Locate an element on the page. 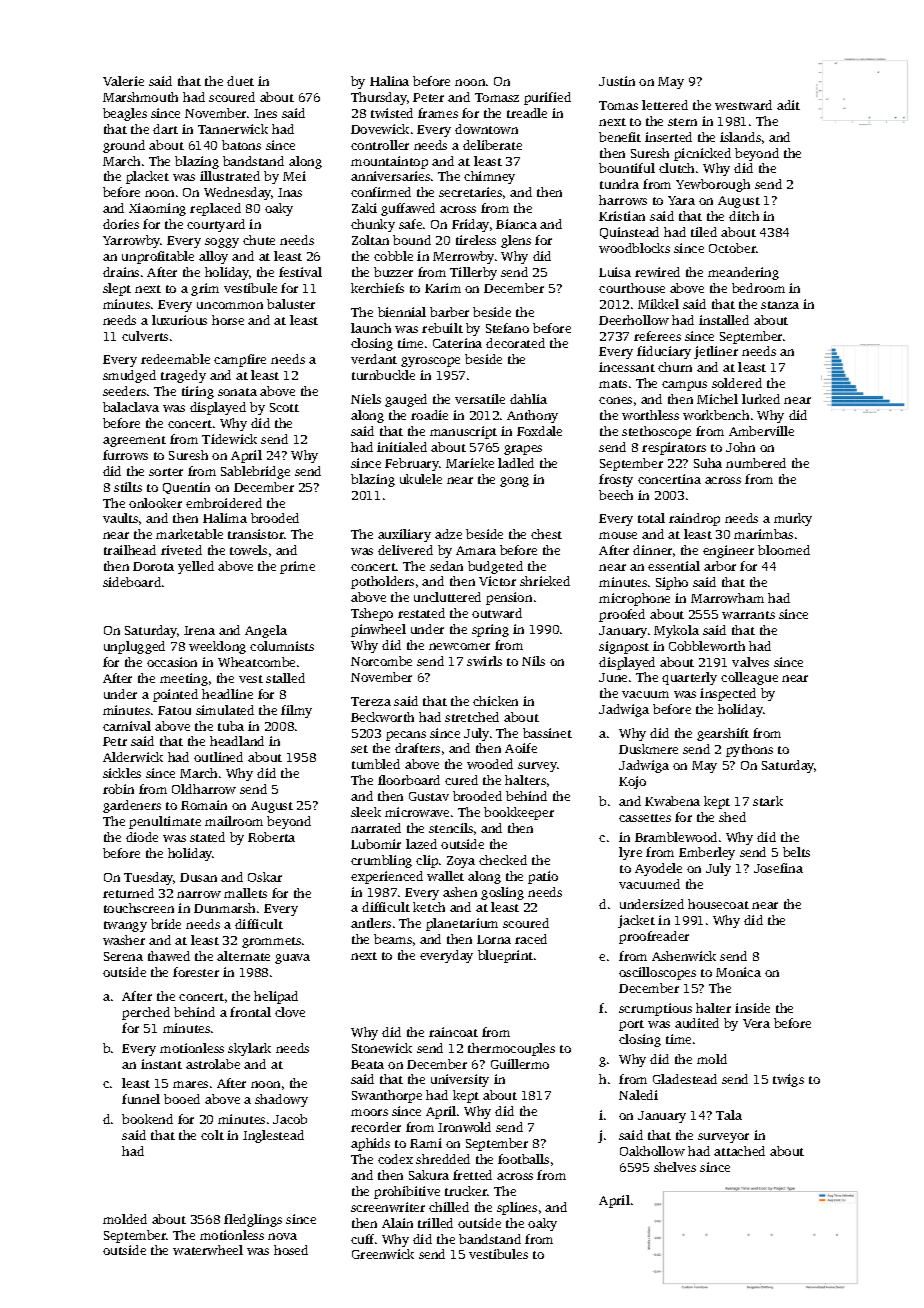 Image resolution: width=924 pixels, height=1308 pixels. ditch is located at coordinates (744, 216).
